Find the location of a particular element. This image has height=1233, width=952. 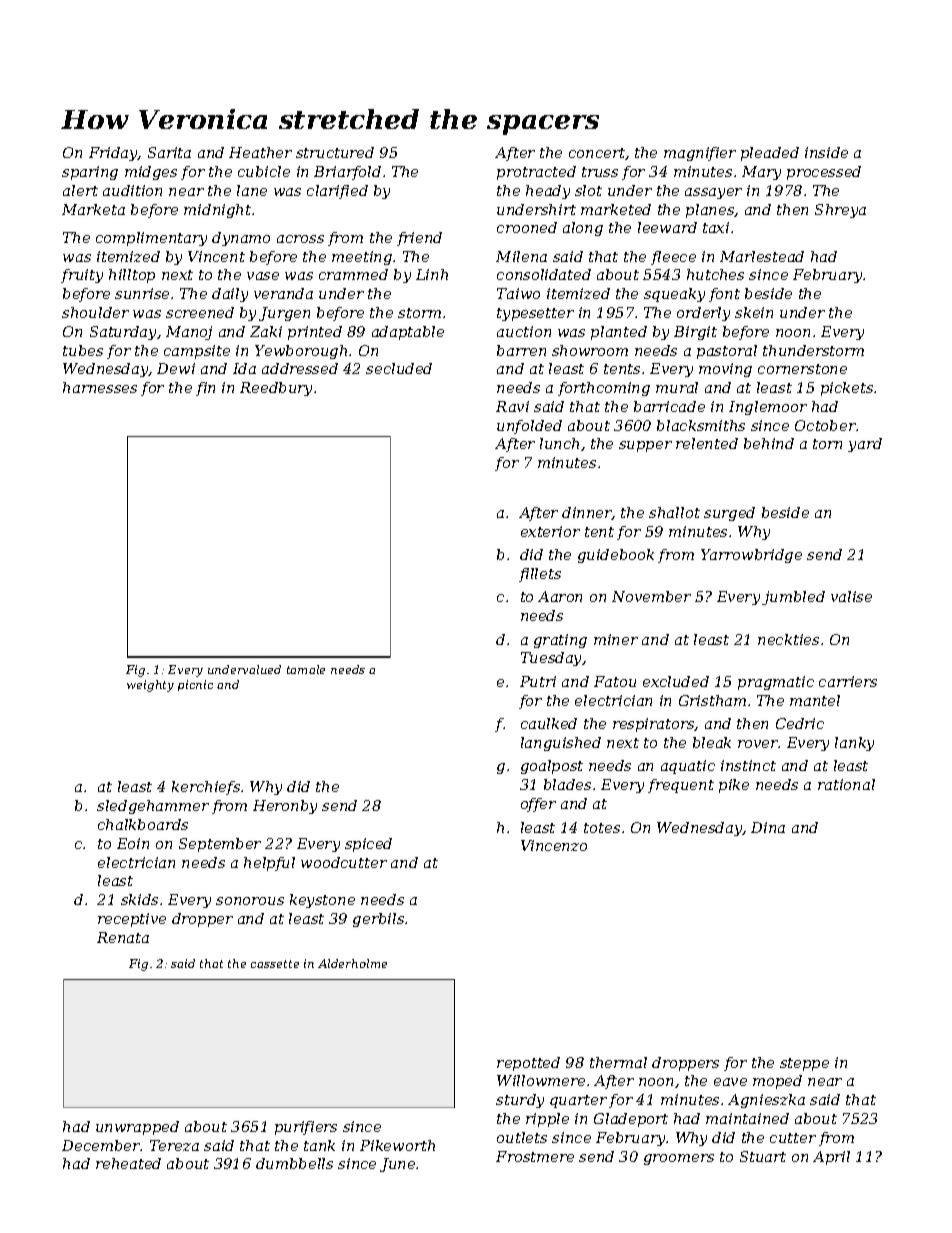

harnesses is located at coordinates (100, 387).
